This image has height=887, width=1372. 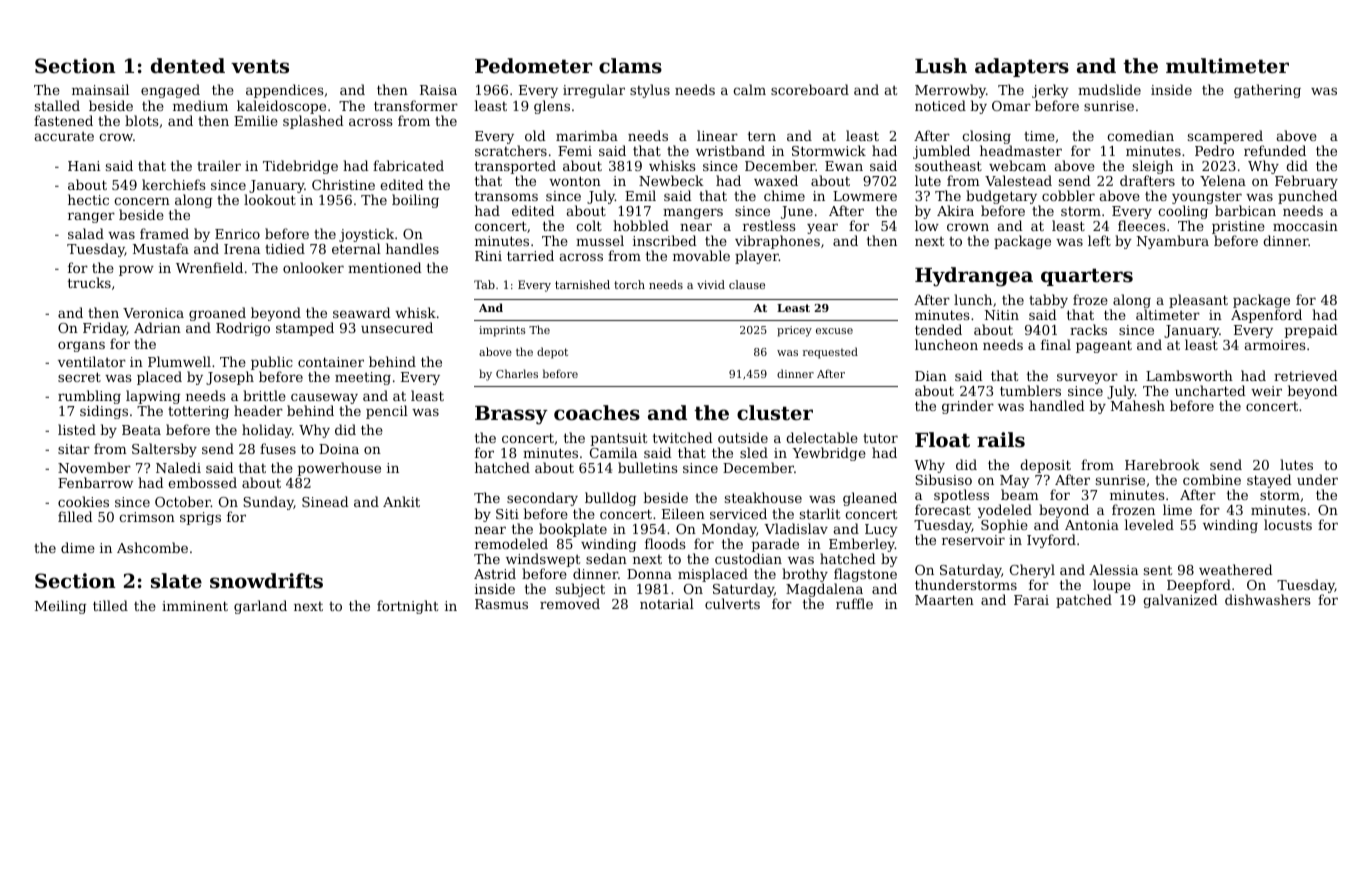 I want to click on Pedro, so click(x=1214, y=150).
